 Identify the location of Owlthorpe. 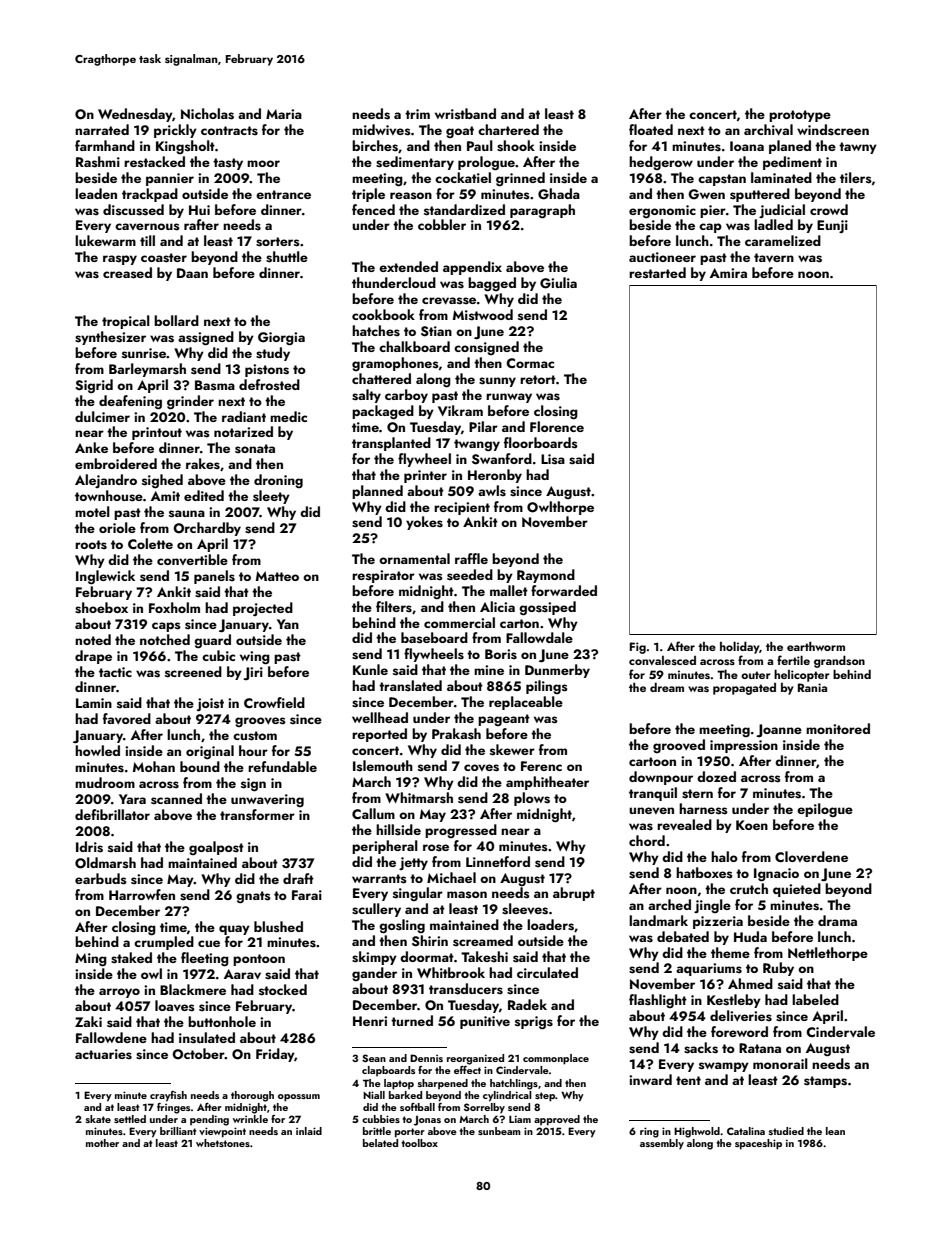
(560, 508).
